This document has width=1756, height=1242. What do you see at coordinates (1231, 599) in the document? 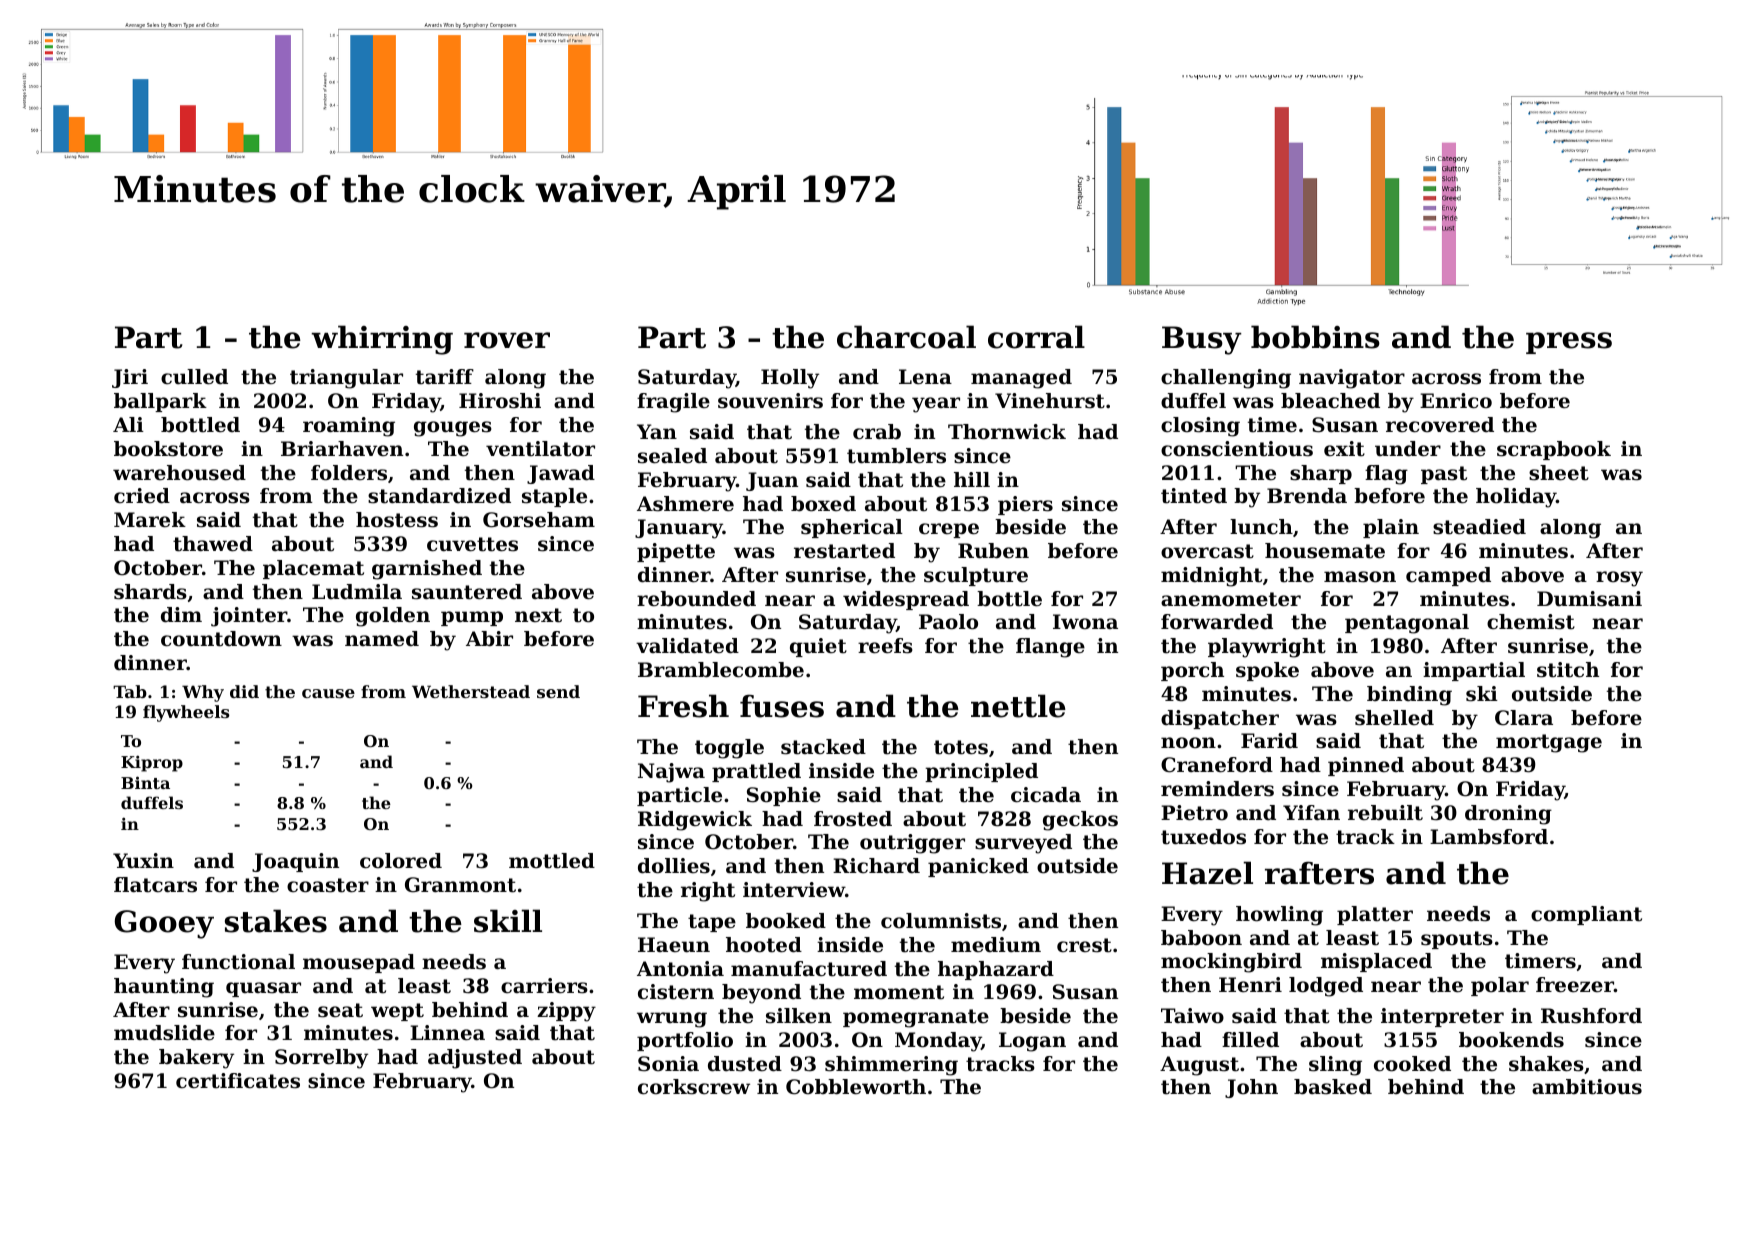
I see `anemometer` at bounding box center [1231, 599].
